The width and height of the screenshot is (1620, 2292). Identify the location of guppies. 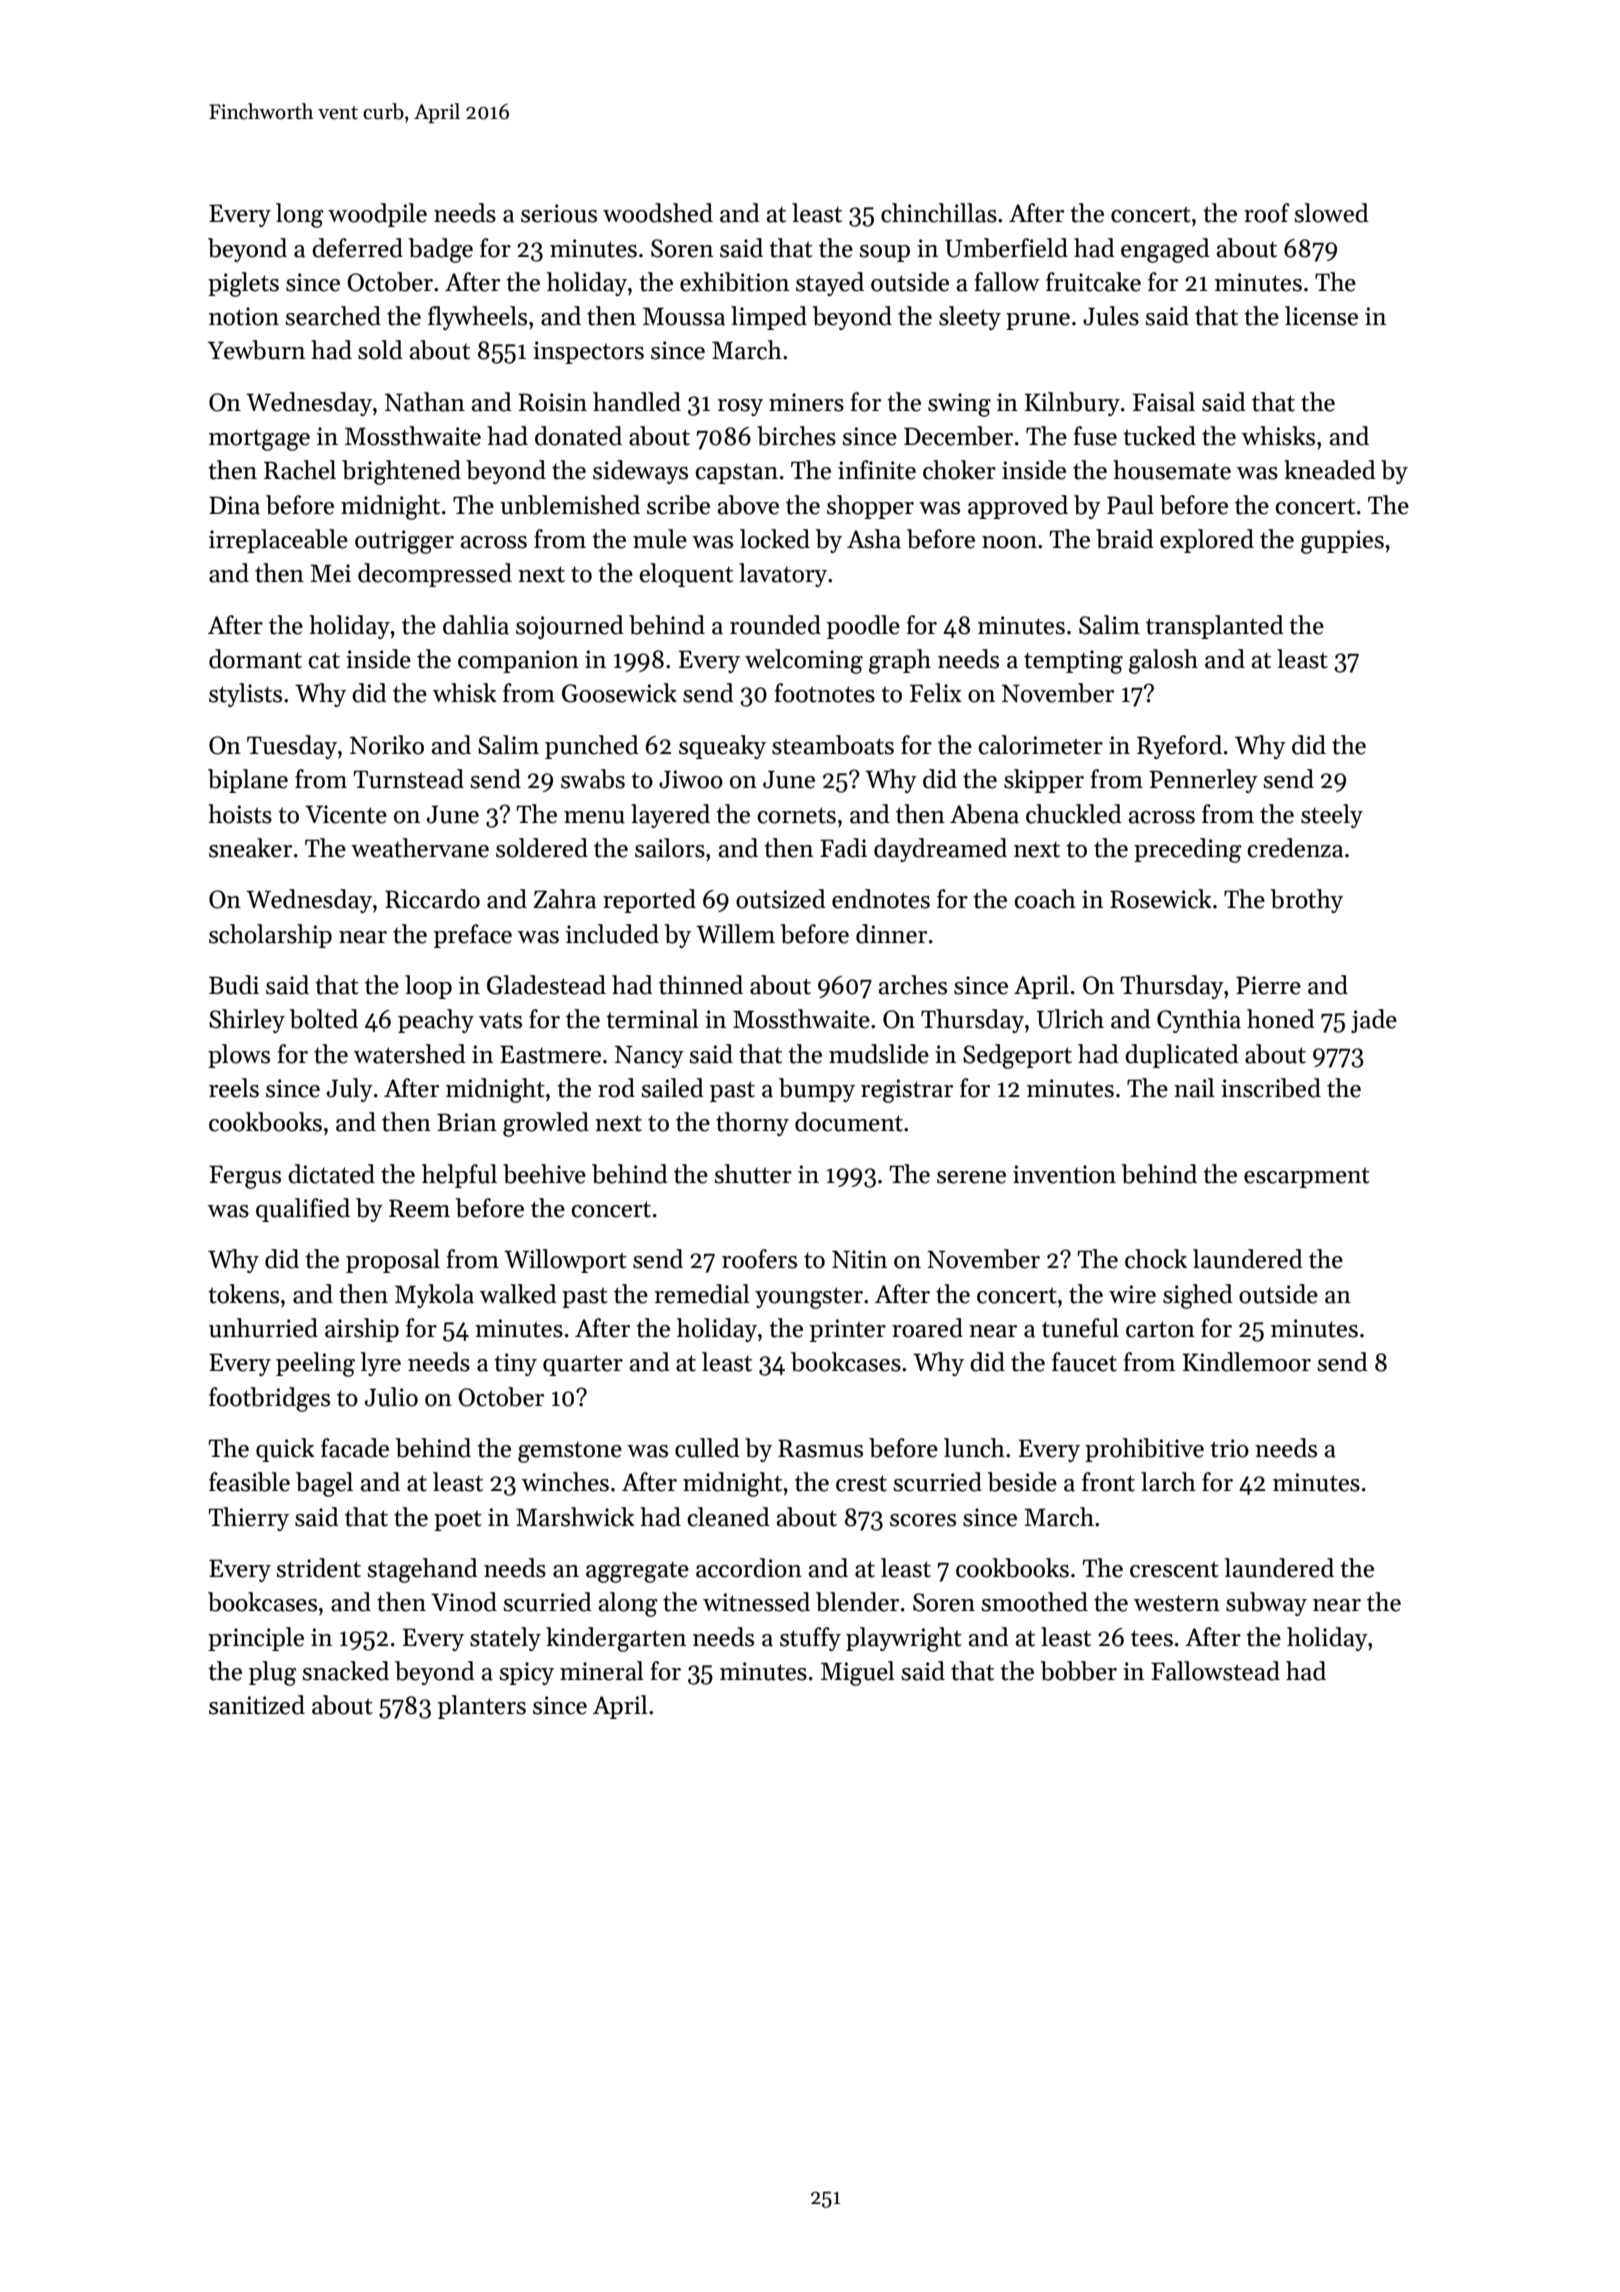
(1342, 542).
